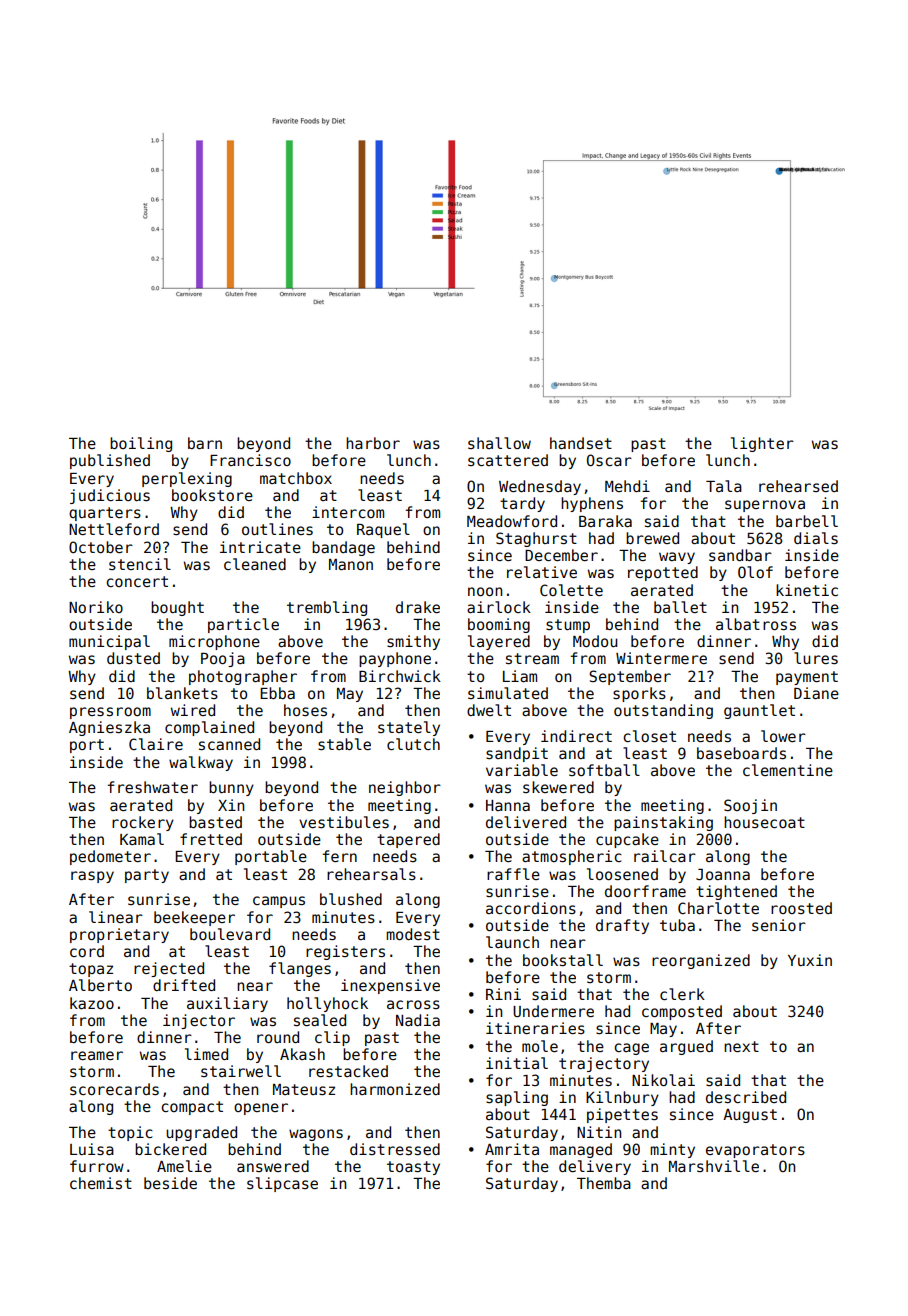  Describe the element at coordinates (672, 1150) in the page. I see `minty` at that location.
